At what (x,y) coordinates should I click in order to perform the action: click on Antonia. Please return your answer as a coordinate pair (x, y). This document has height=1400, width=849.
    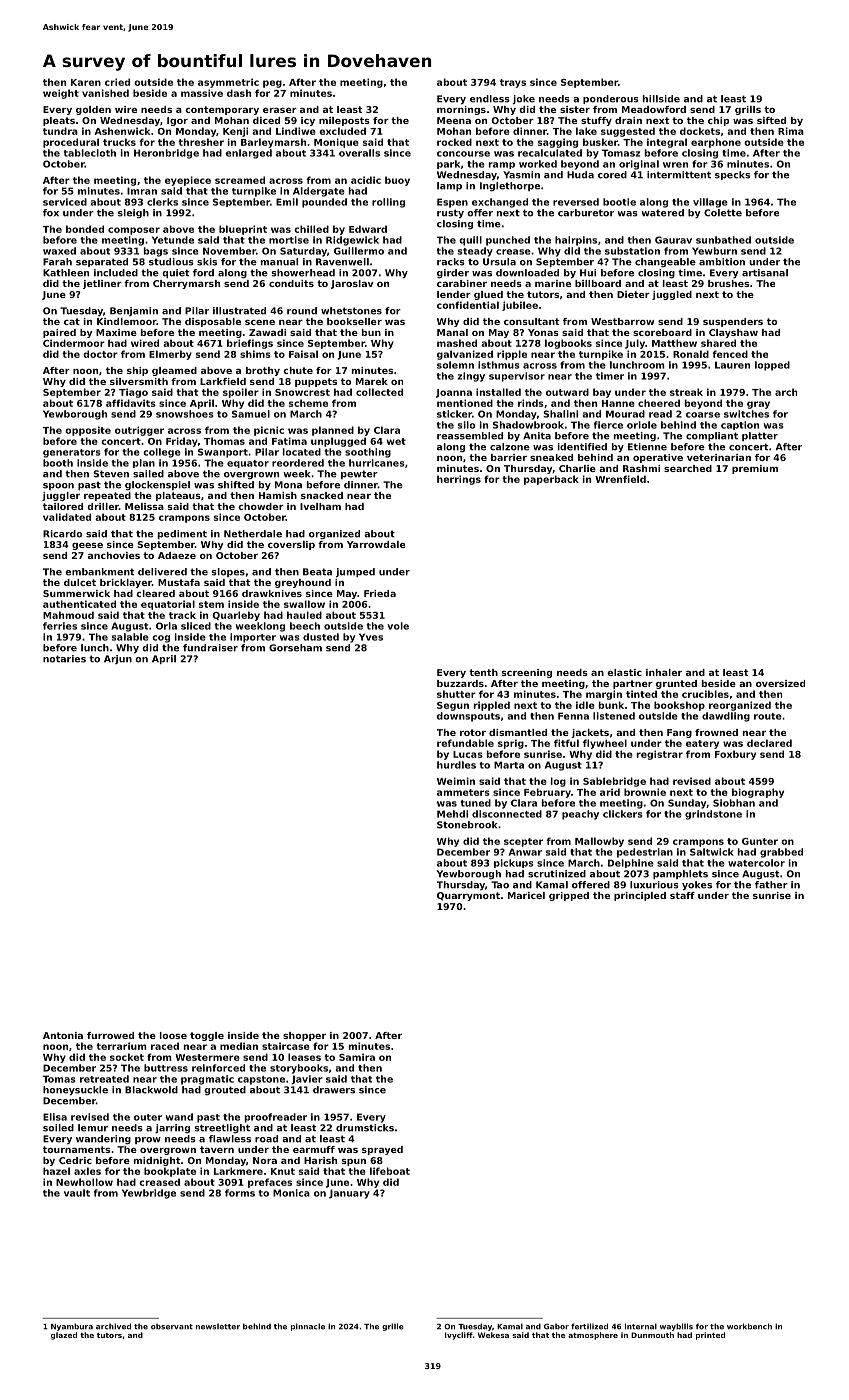
    Looking at the image, I should click on (63, 1035).
